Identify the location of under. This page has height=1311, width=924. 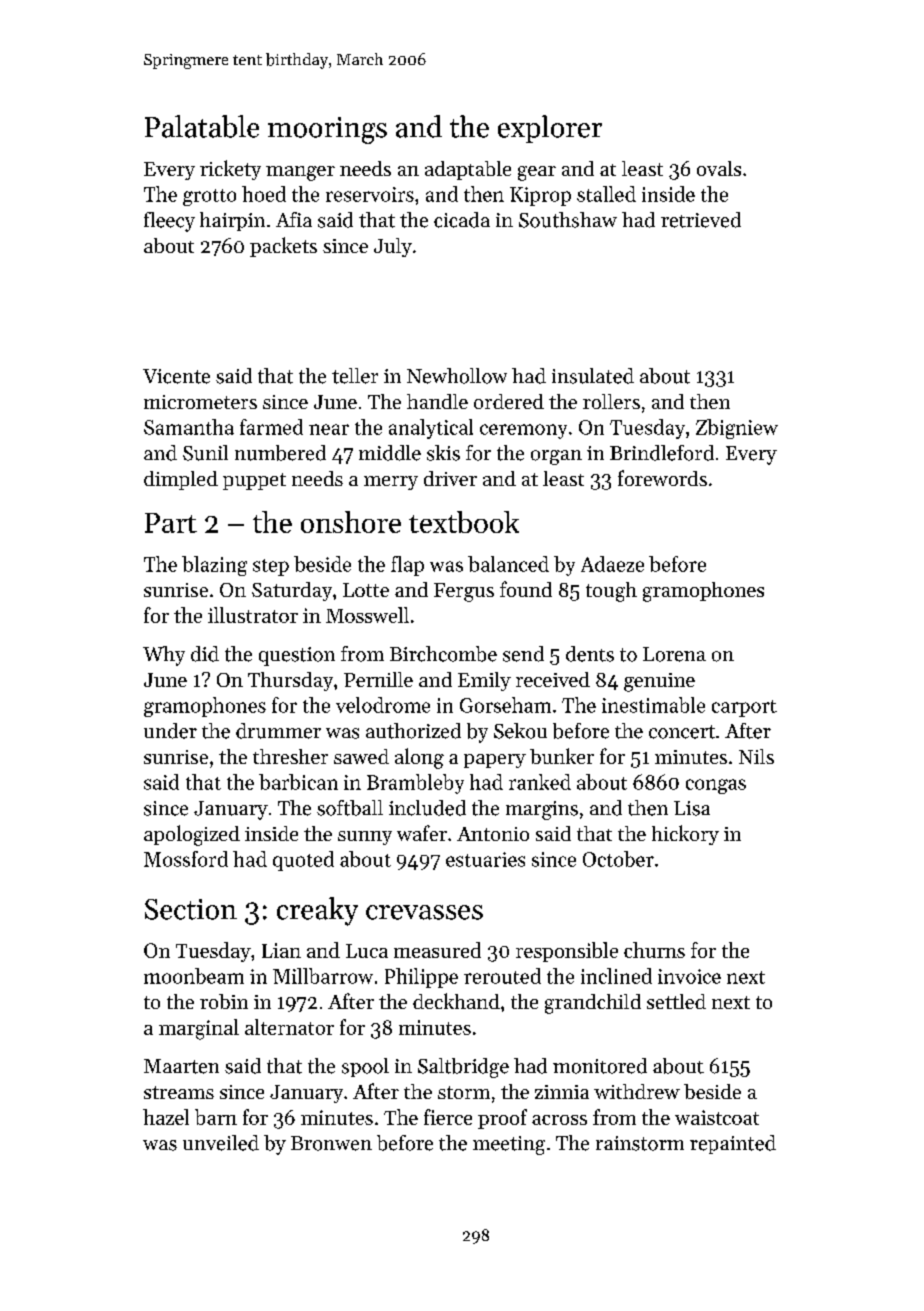
(170, 731).
